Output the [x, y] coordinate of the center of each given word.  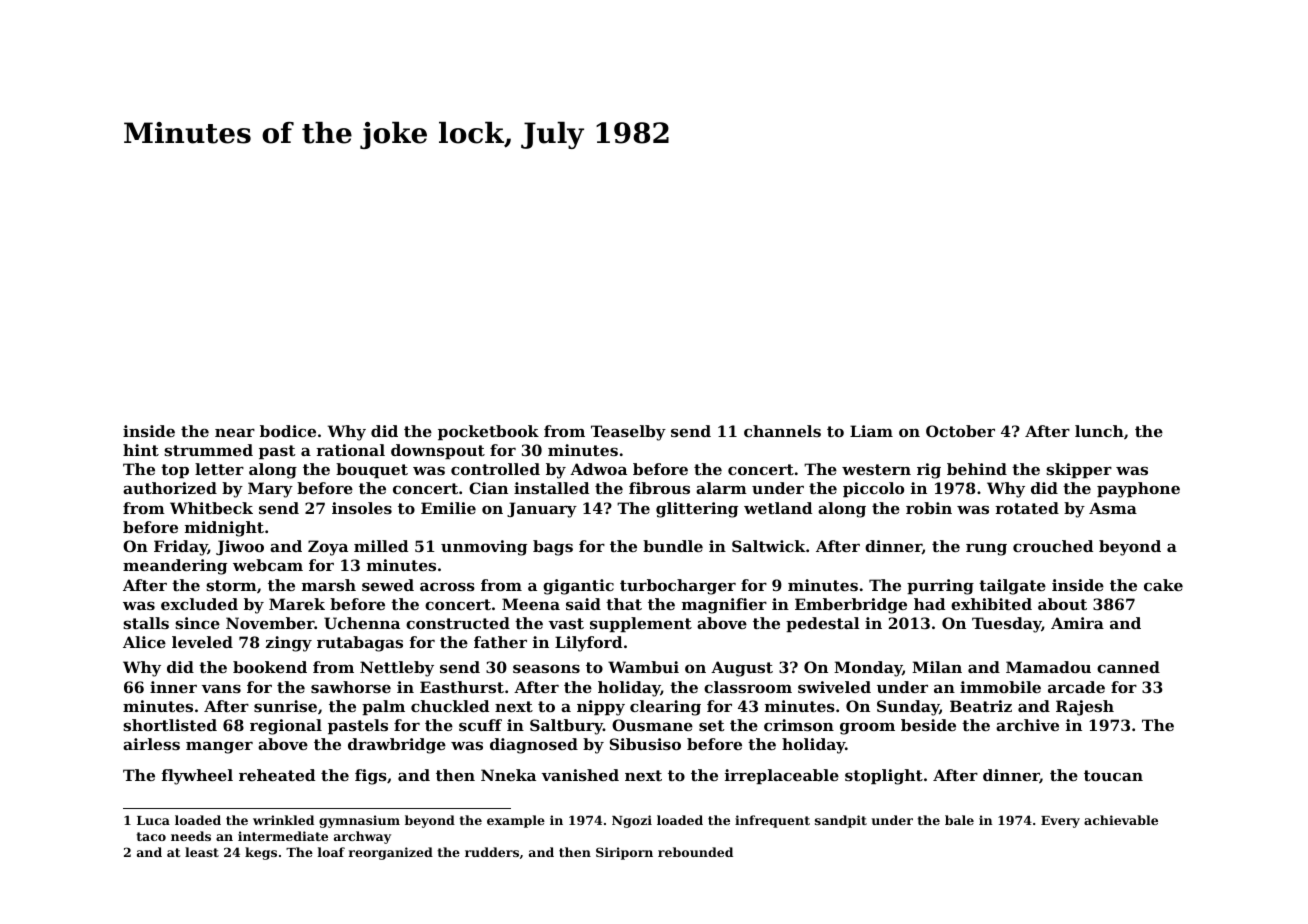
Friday [181, 548]
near [235, 432]
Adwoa [598, 469]
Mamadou [1048, 667]
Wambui [643, 667]
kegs [261, 853]
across [447, 586]
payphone [1138, 490]
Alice [144, 642]
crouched [1053, 546]
